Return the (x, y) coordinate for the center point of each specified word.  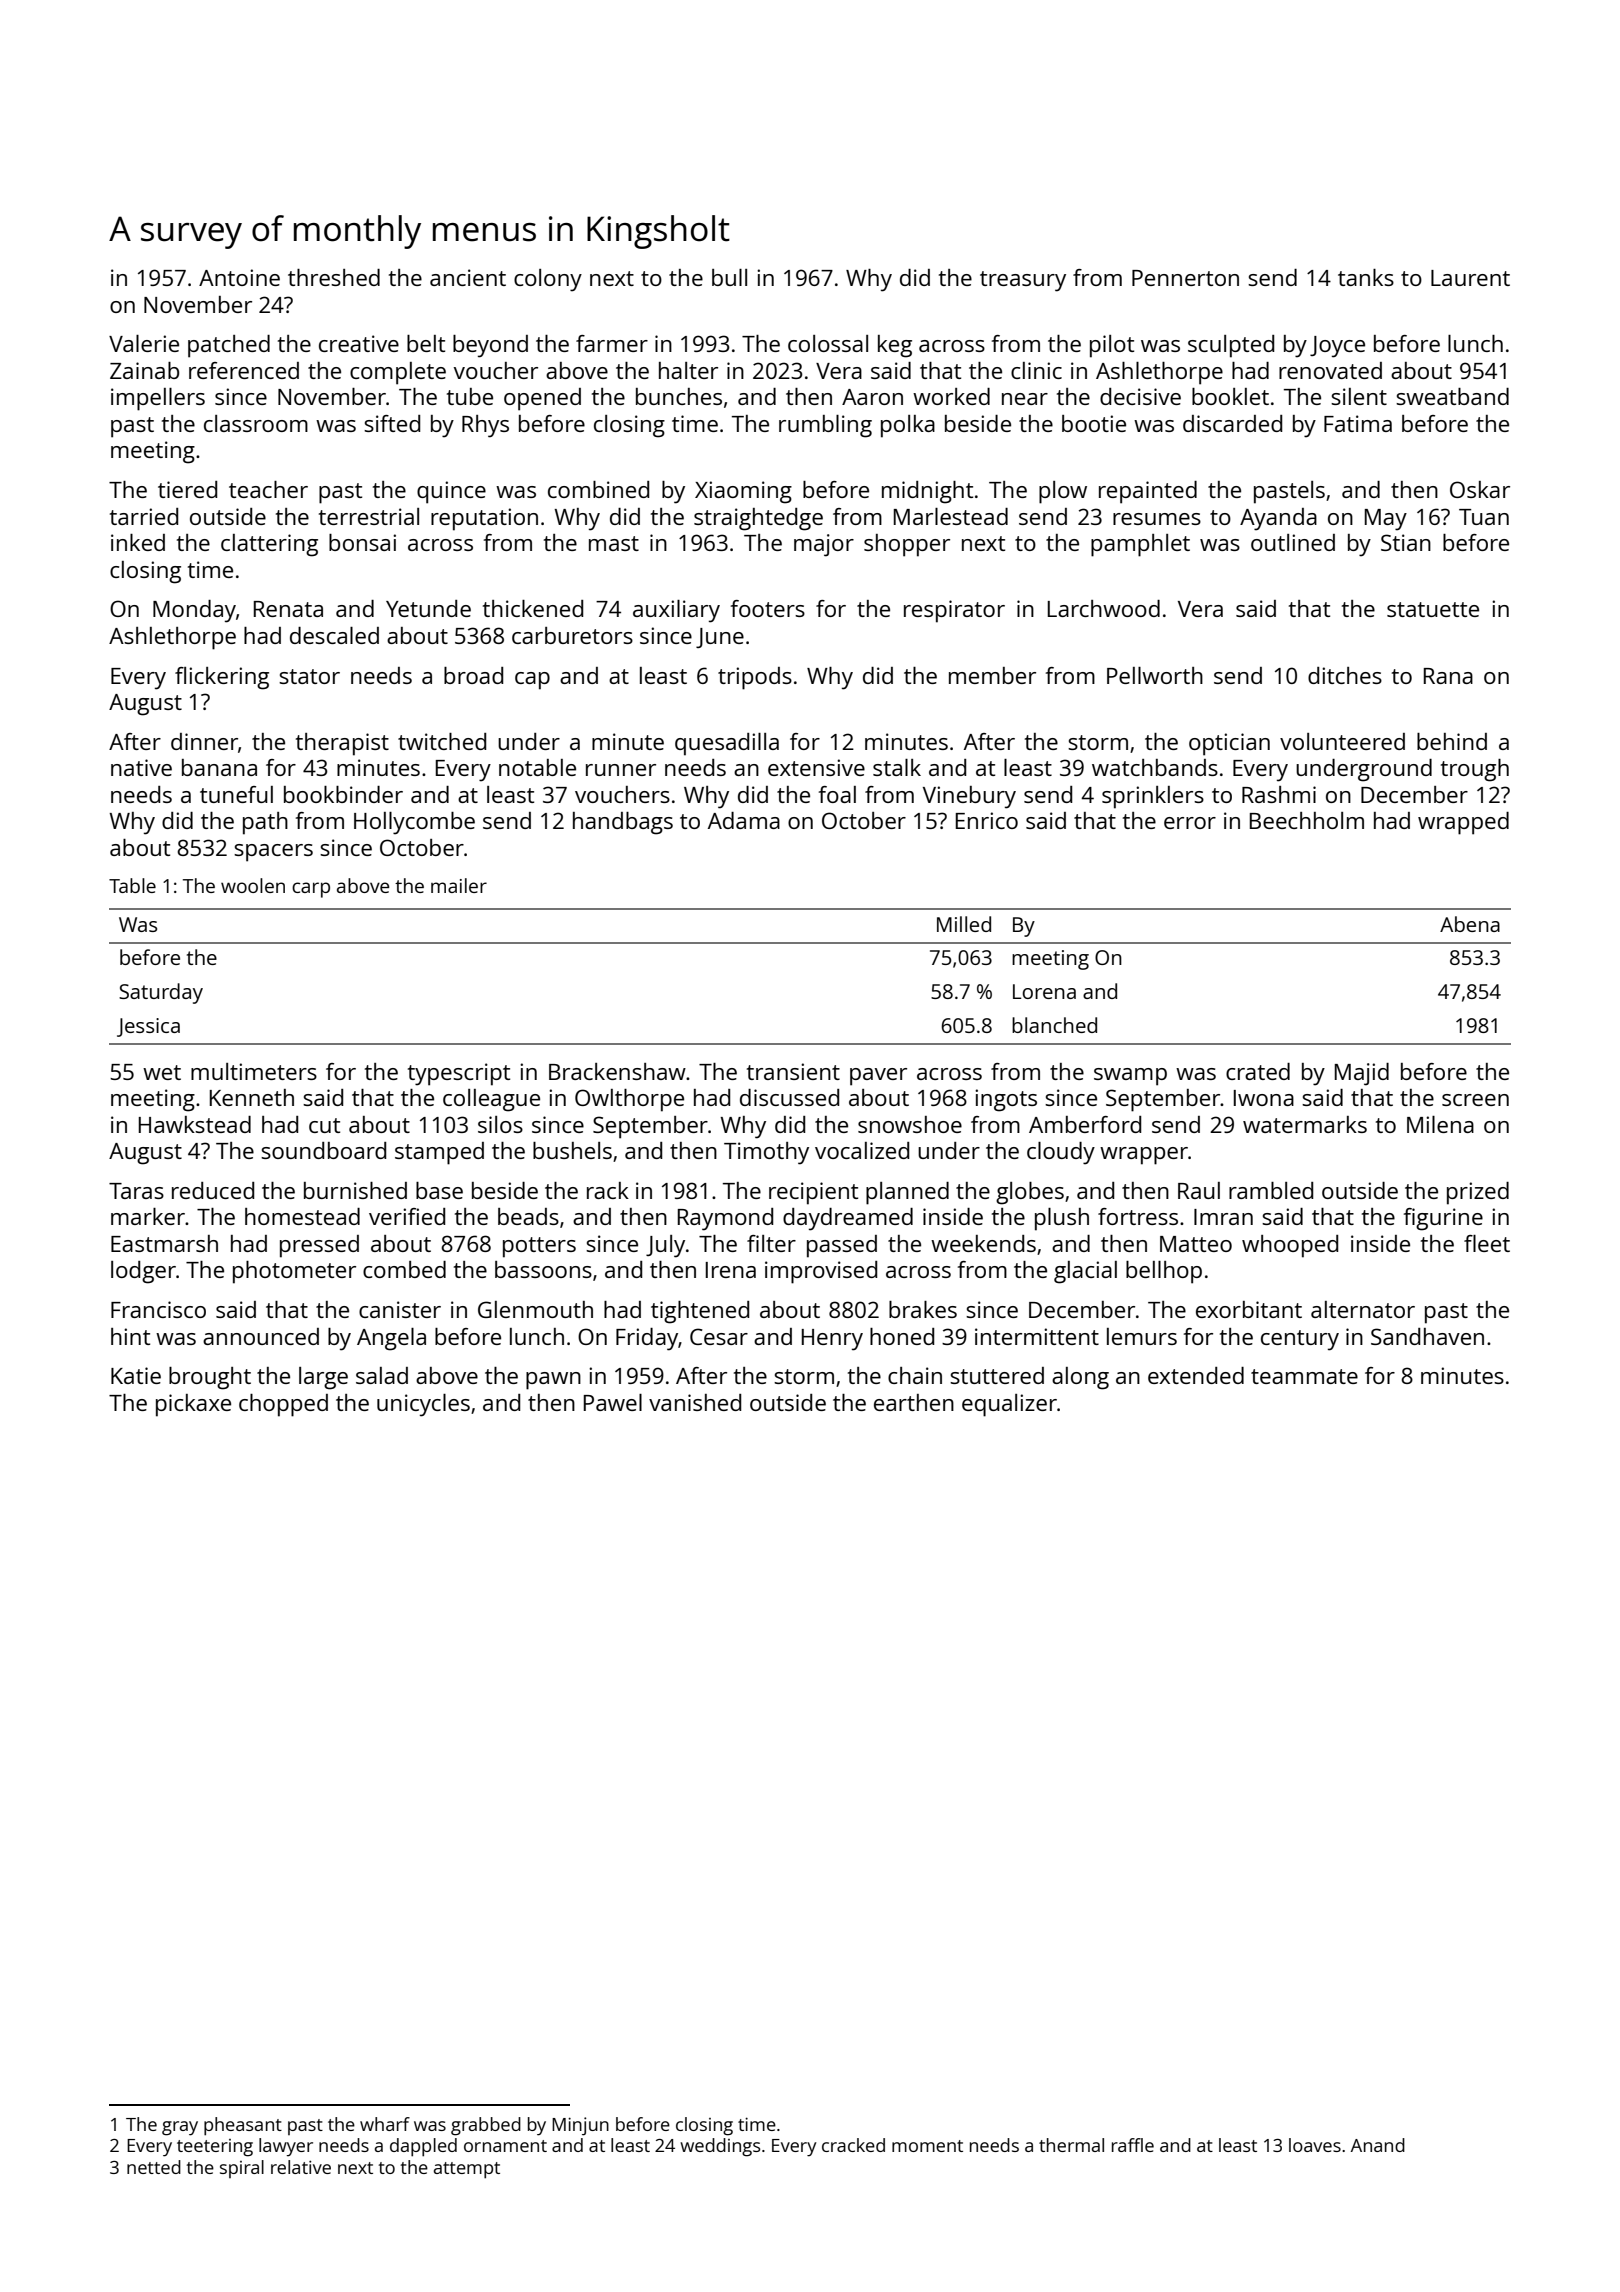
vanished (695, 1402)
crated (1258, 1071)
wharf (385, 2124)
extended (1196, 1375)
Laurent (1470, 278)
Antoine (239, 277)
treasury (1023, 281)
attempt (467, 2170)
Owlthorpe (629, 1100)
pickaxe (193, 1405)
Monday (194, 611)
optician (1229, 744)
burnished (355, 1190)
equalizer (1009, 1405)
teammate (1304, 1376)
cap (532, 681)
